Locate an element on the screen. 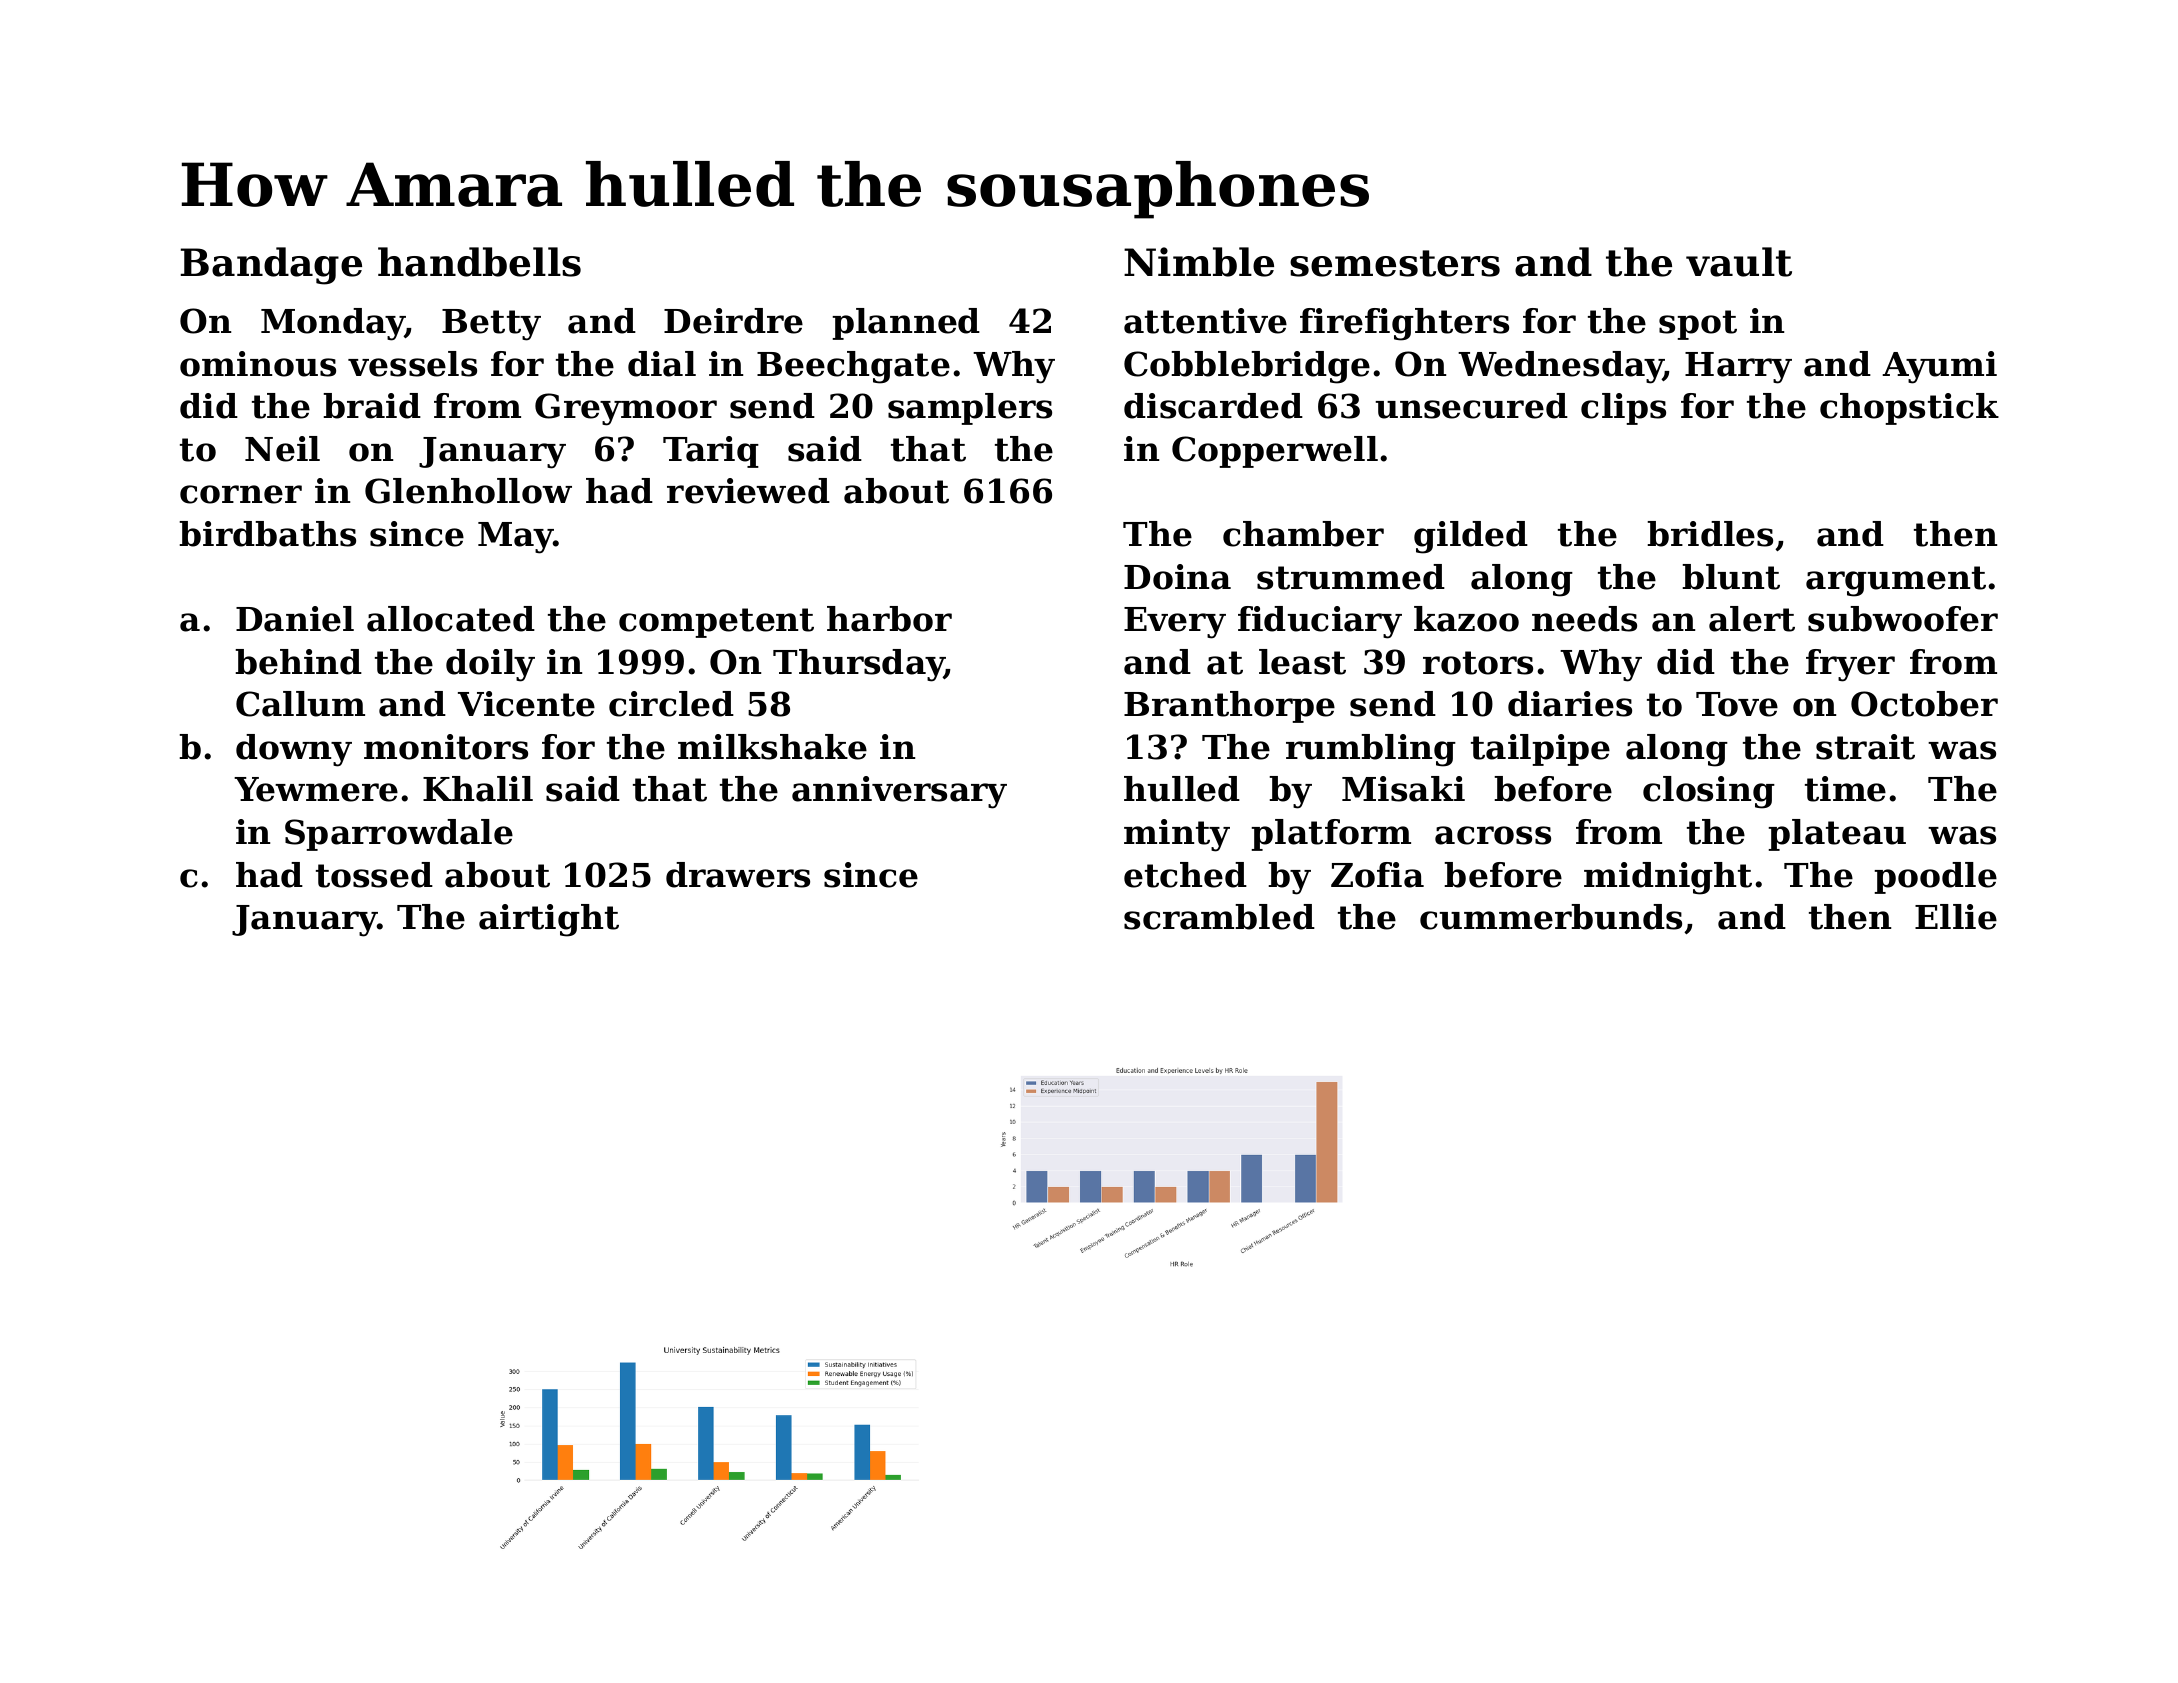 The image size is (2178, 1683). Misaki is located at coordinates (1403, 789).
